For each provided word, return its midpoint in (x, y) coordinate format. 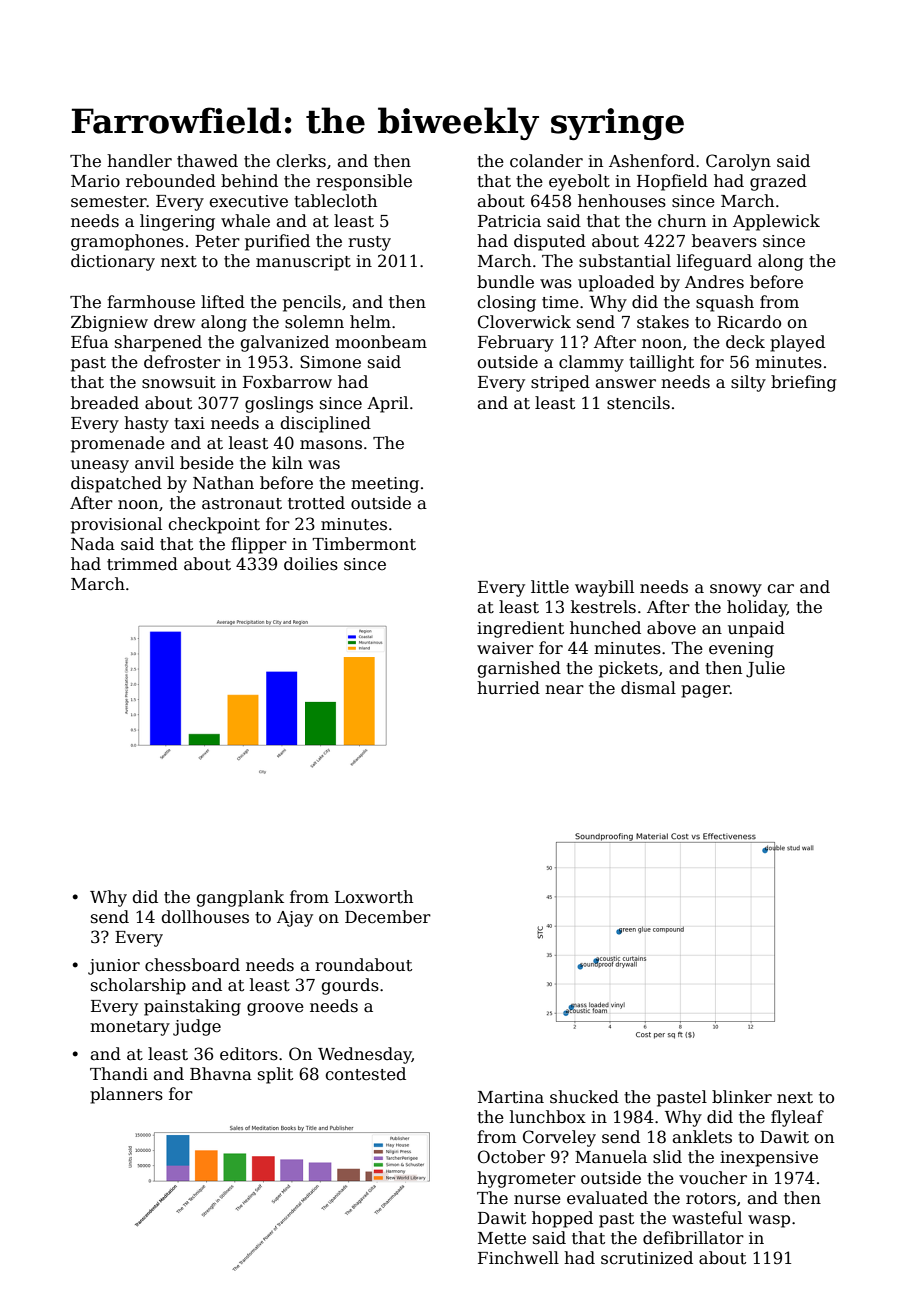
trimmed (142, 564)
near (564, 690)
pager (705, 691)
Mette (502, 1238)
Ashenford (652, 161)
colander (546, 161)
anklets (702, 1137)
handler (139, 161)
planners (126, 1095)
